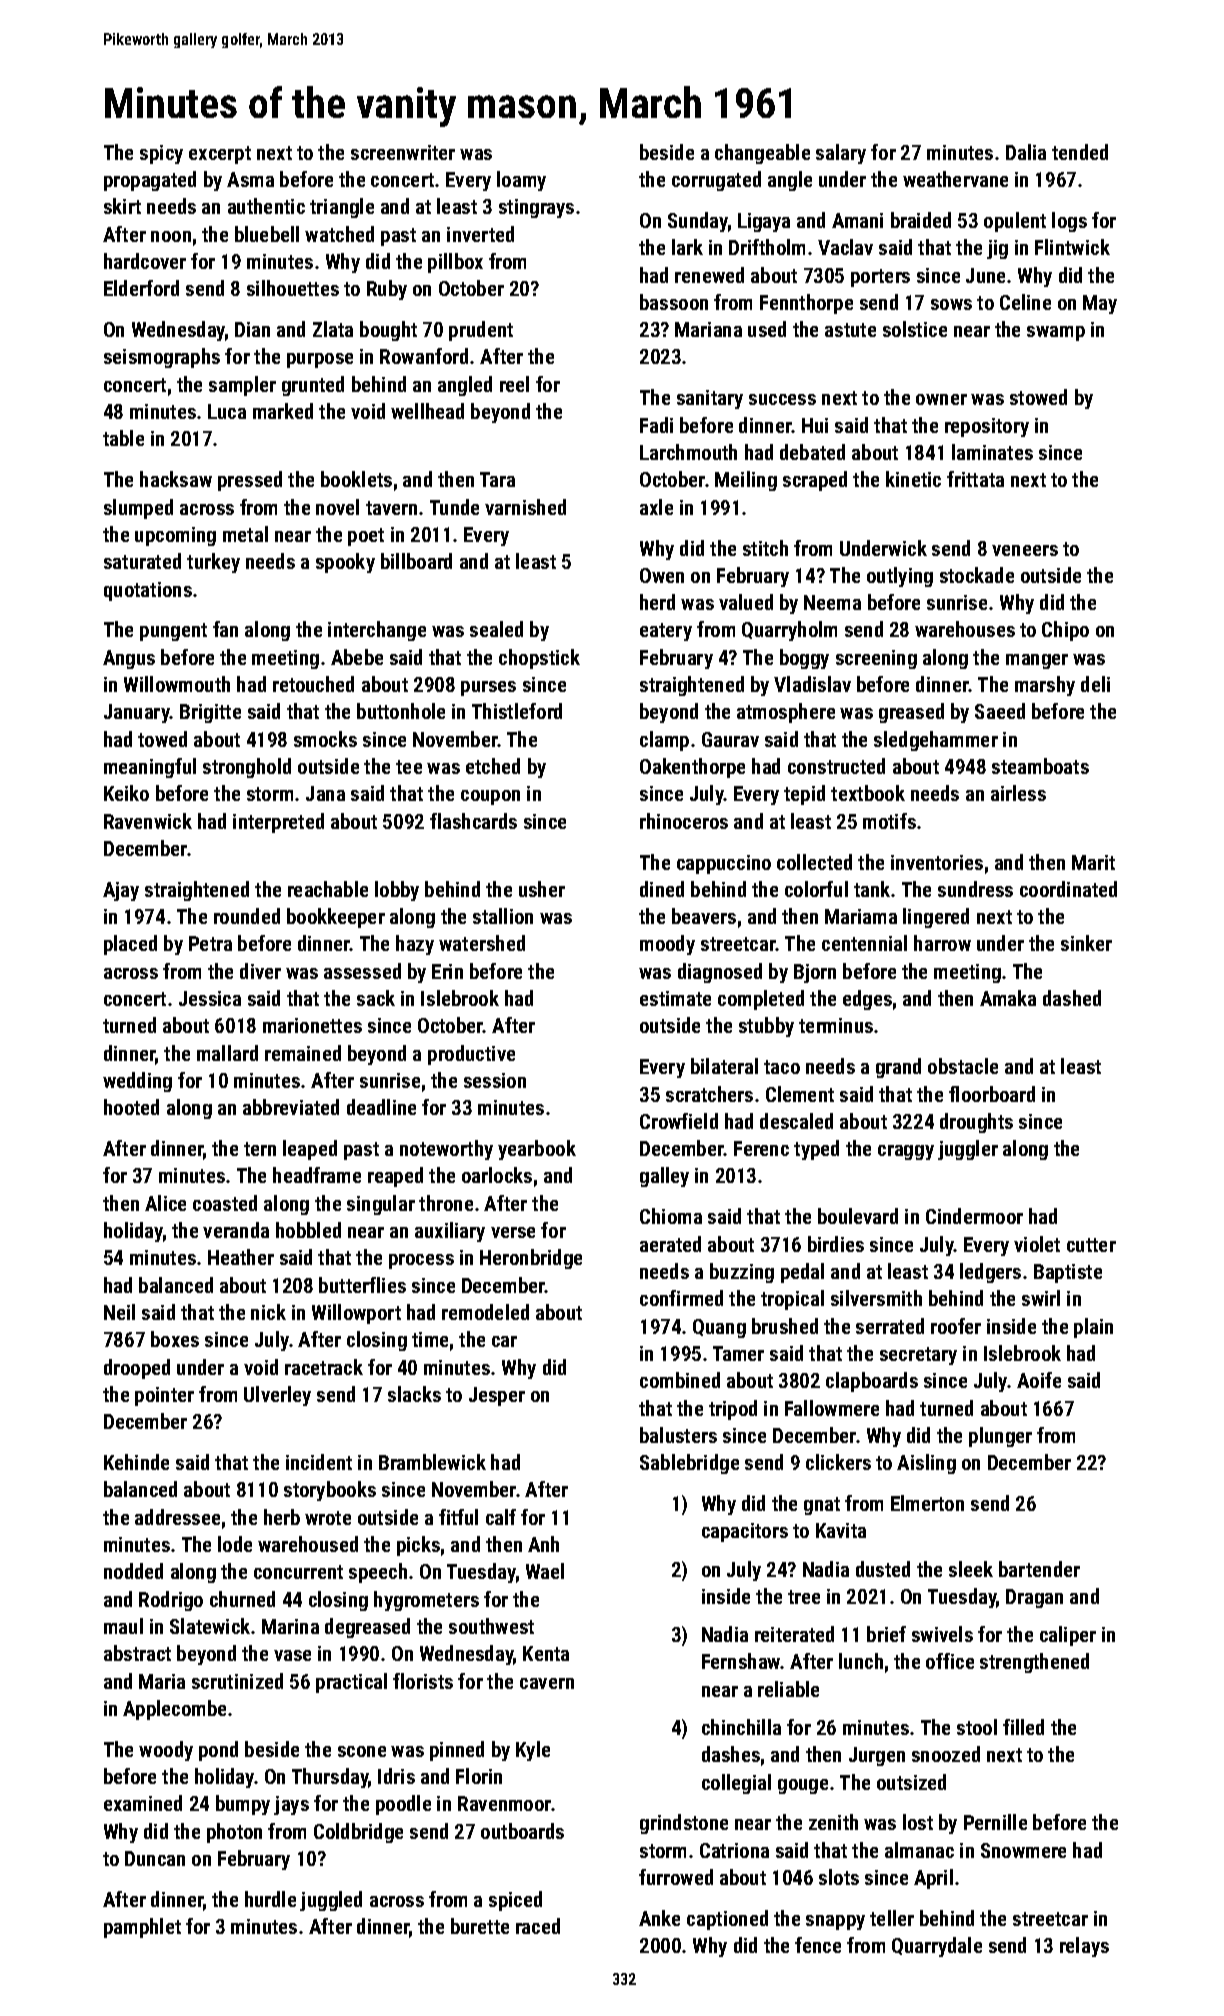 This page has height=2016, width=1224. I want to click on Fadi, so click(656, 425).
